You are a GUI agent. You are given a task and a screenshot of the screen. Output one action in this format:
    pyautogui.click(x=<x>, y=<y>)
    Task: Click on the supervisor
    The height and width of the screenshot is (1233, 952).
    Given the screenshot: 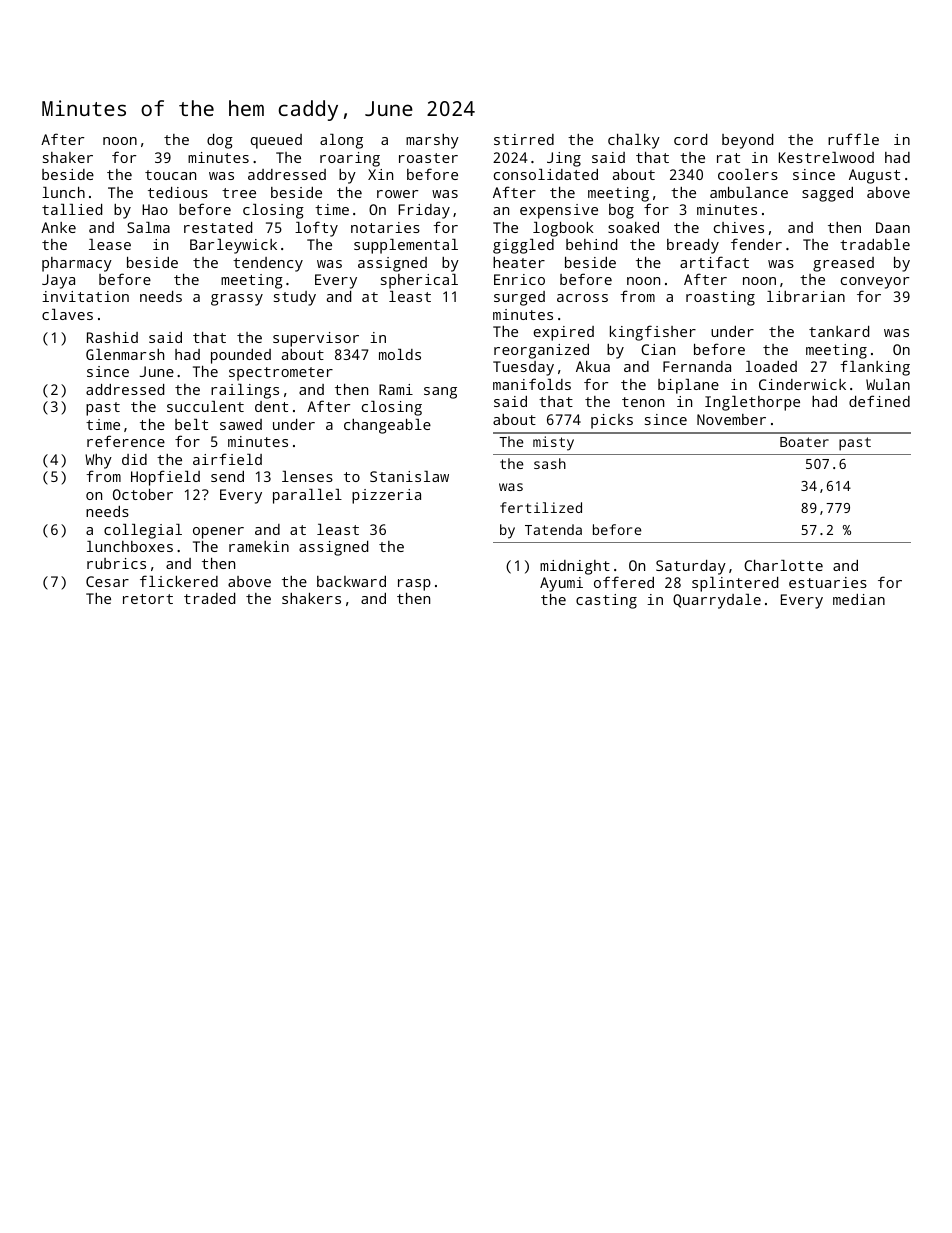 What is the action you would take?
    pyautogui.click(x=316, y=339)
